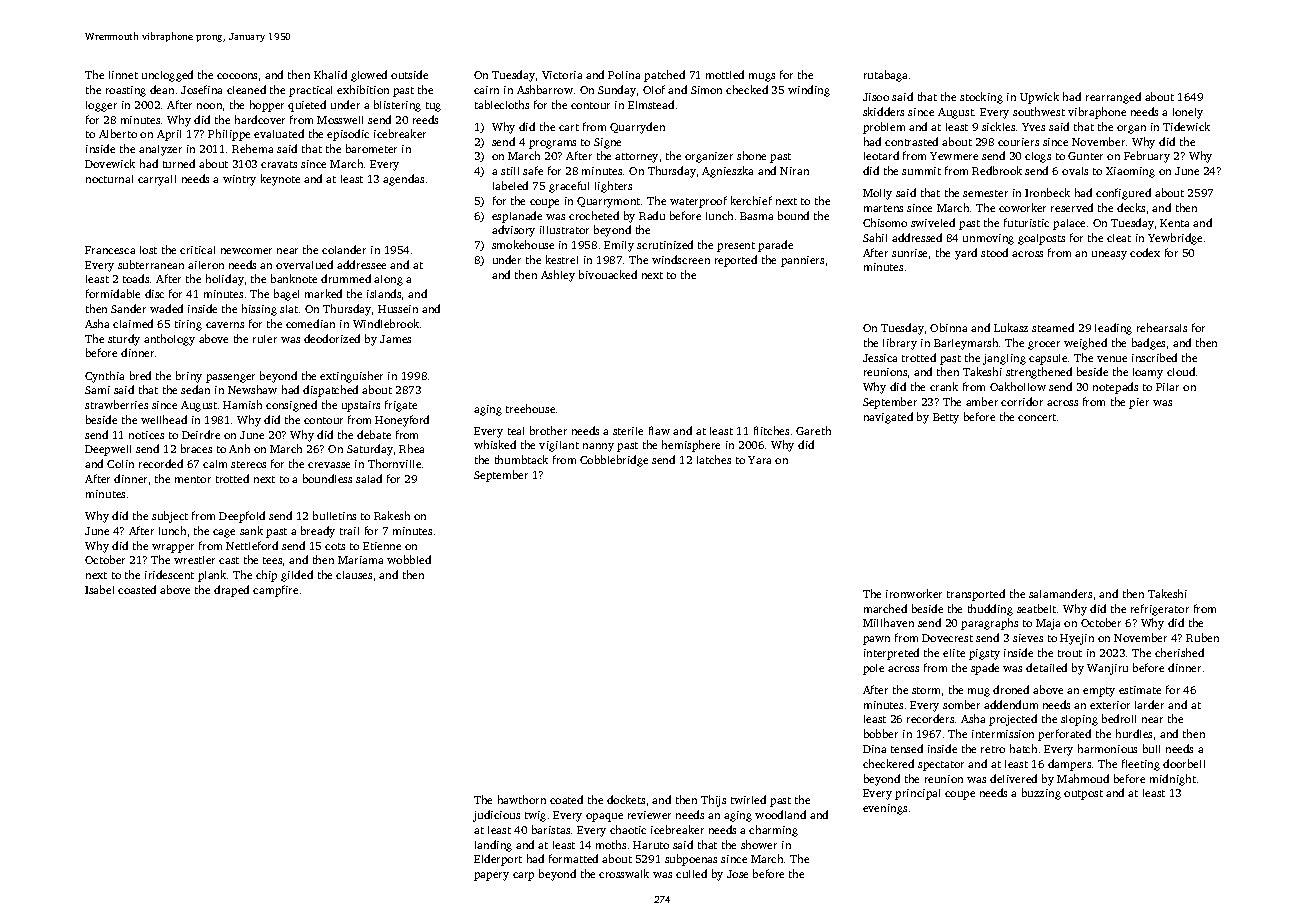 This page has height=924, width=1308. I want to click on wobbled, so click(409, 559).
